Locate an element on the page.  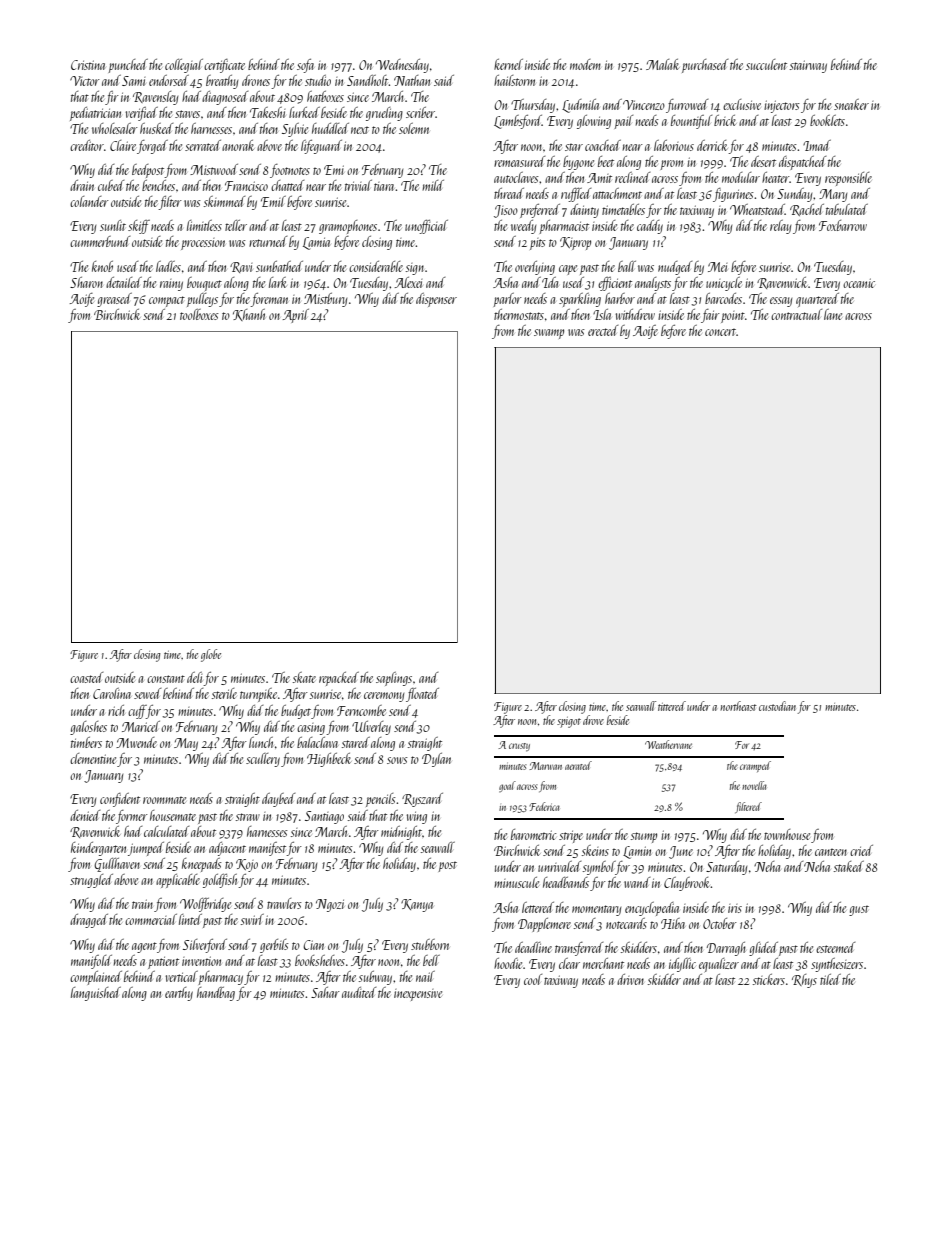
sofa is located at coordinates (305, 66).
